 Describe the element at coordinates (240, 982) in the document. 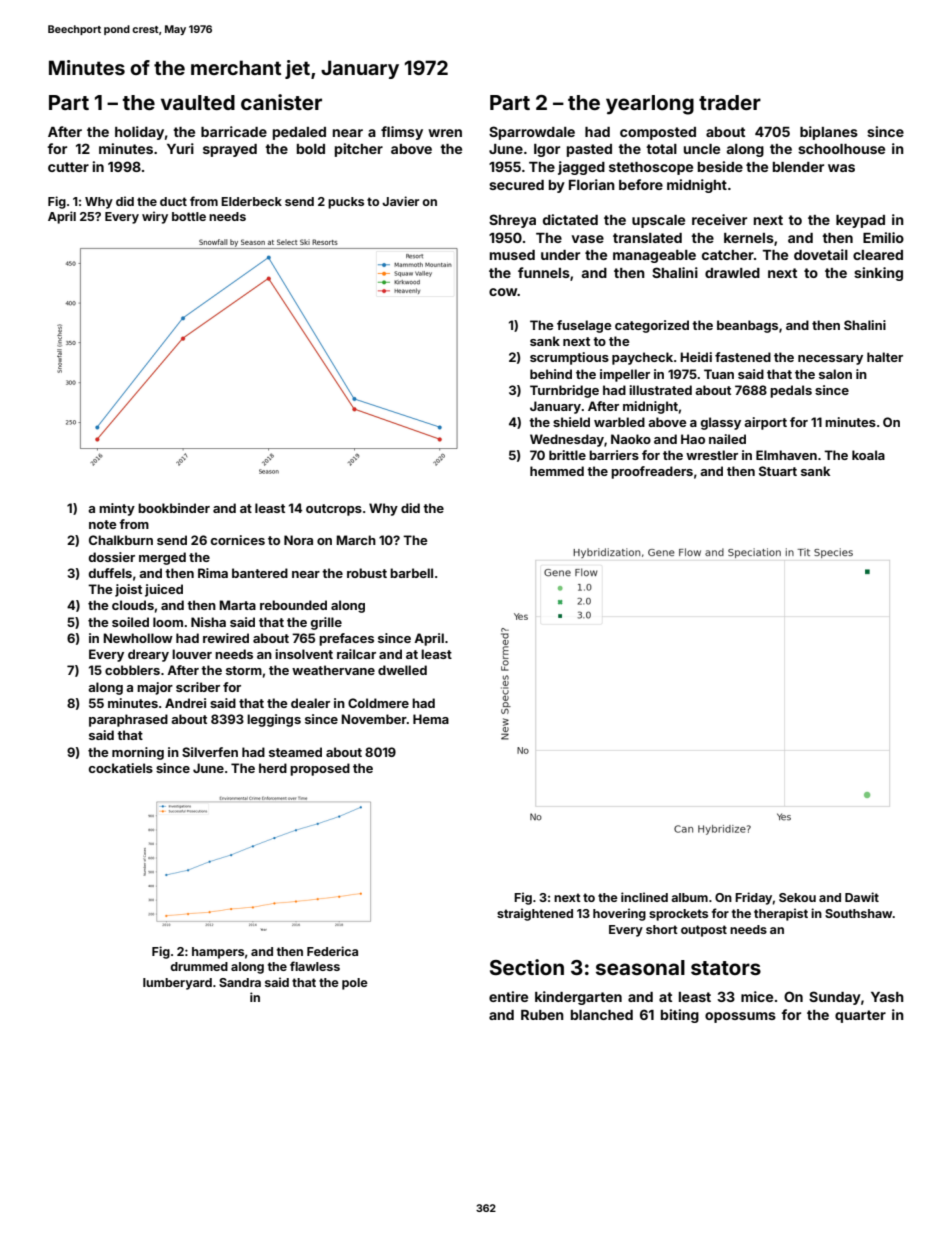

I see `Sandra` at that location.
